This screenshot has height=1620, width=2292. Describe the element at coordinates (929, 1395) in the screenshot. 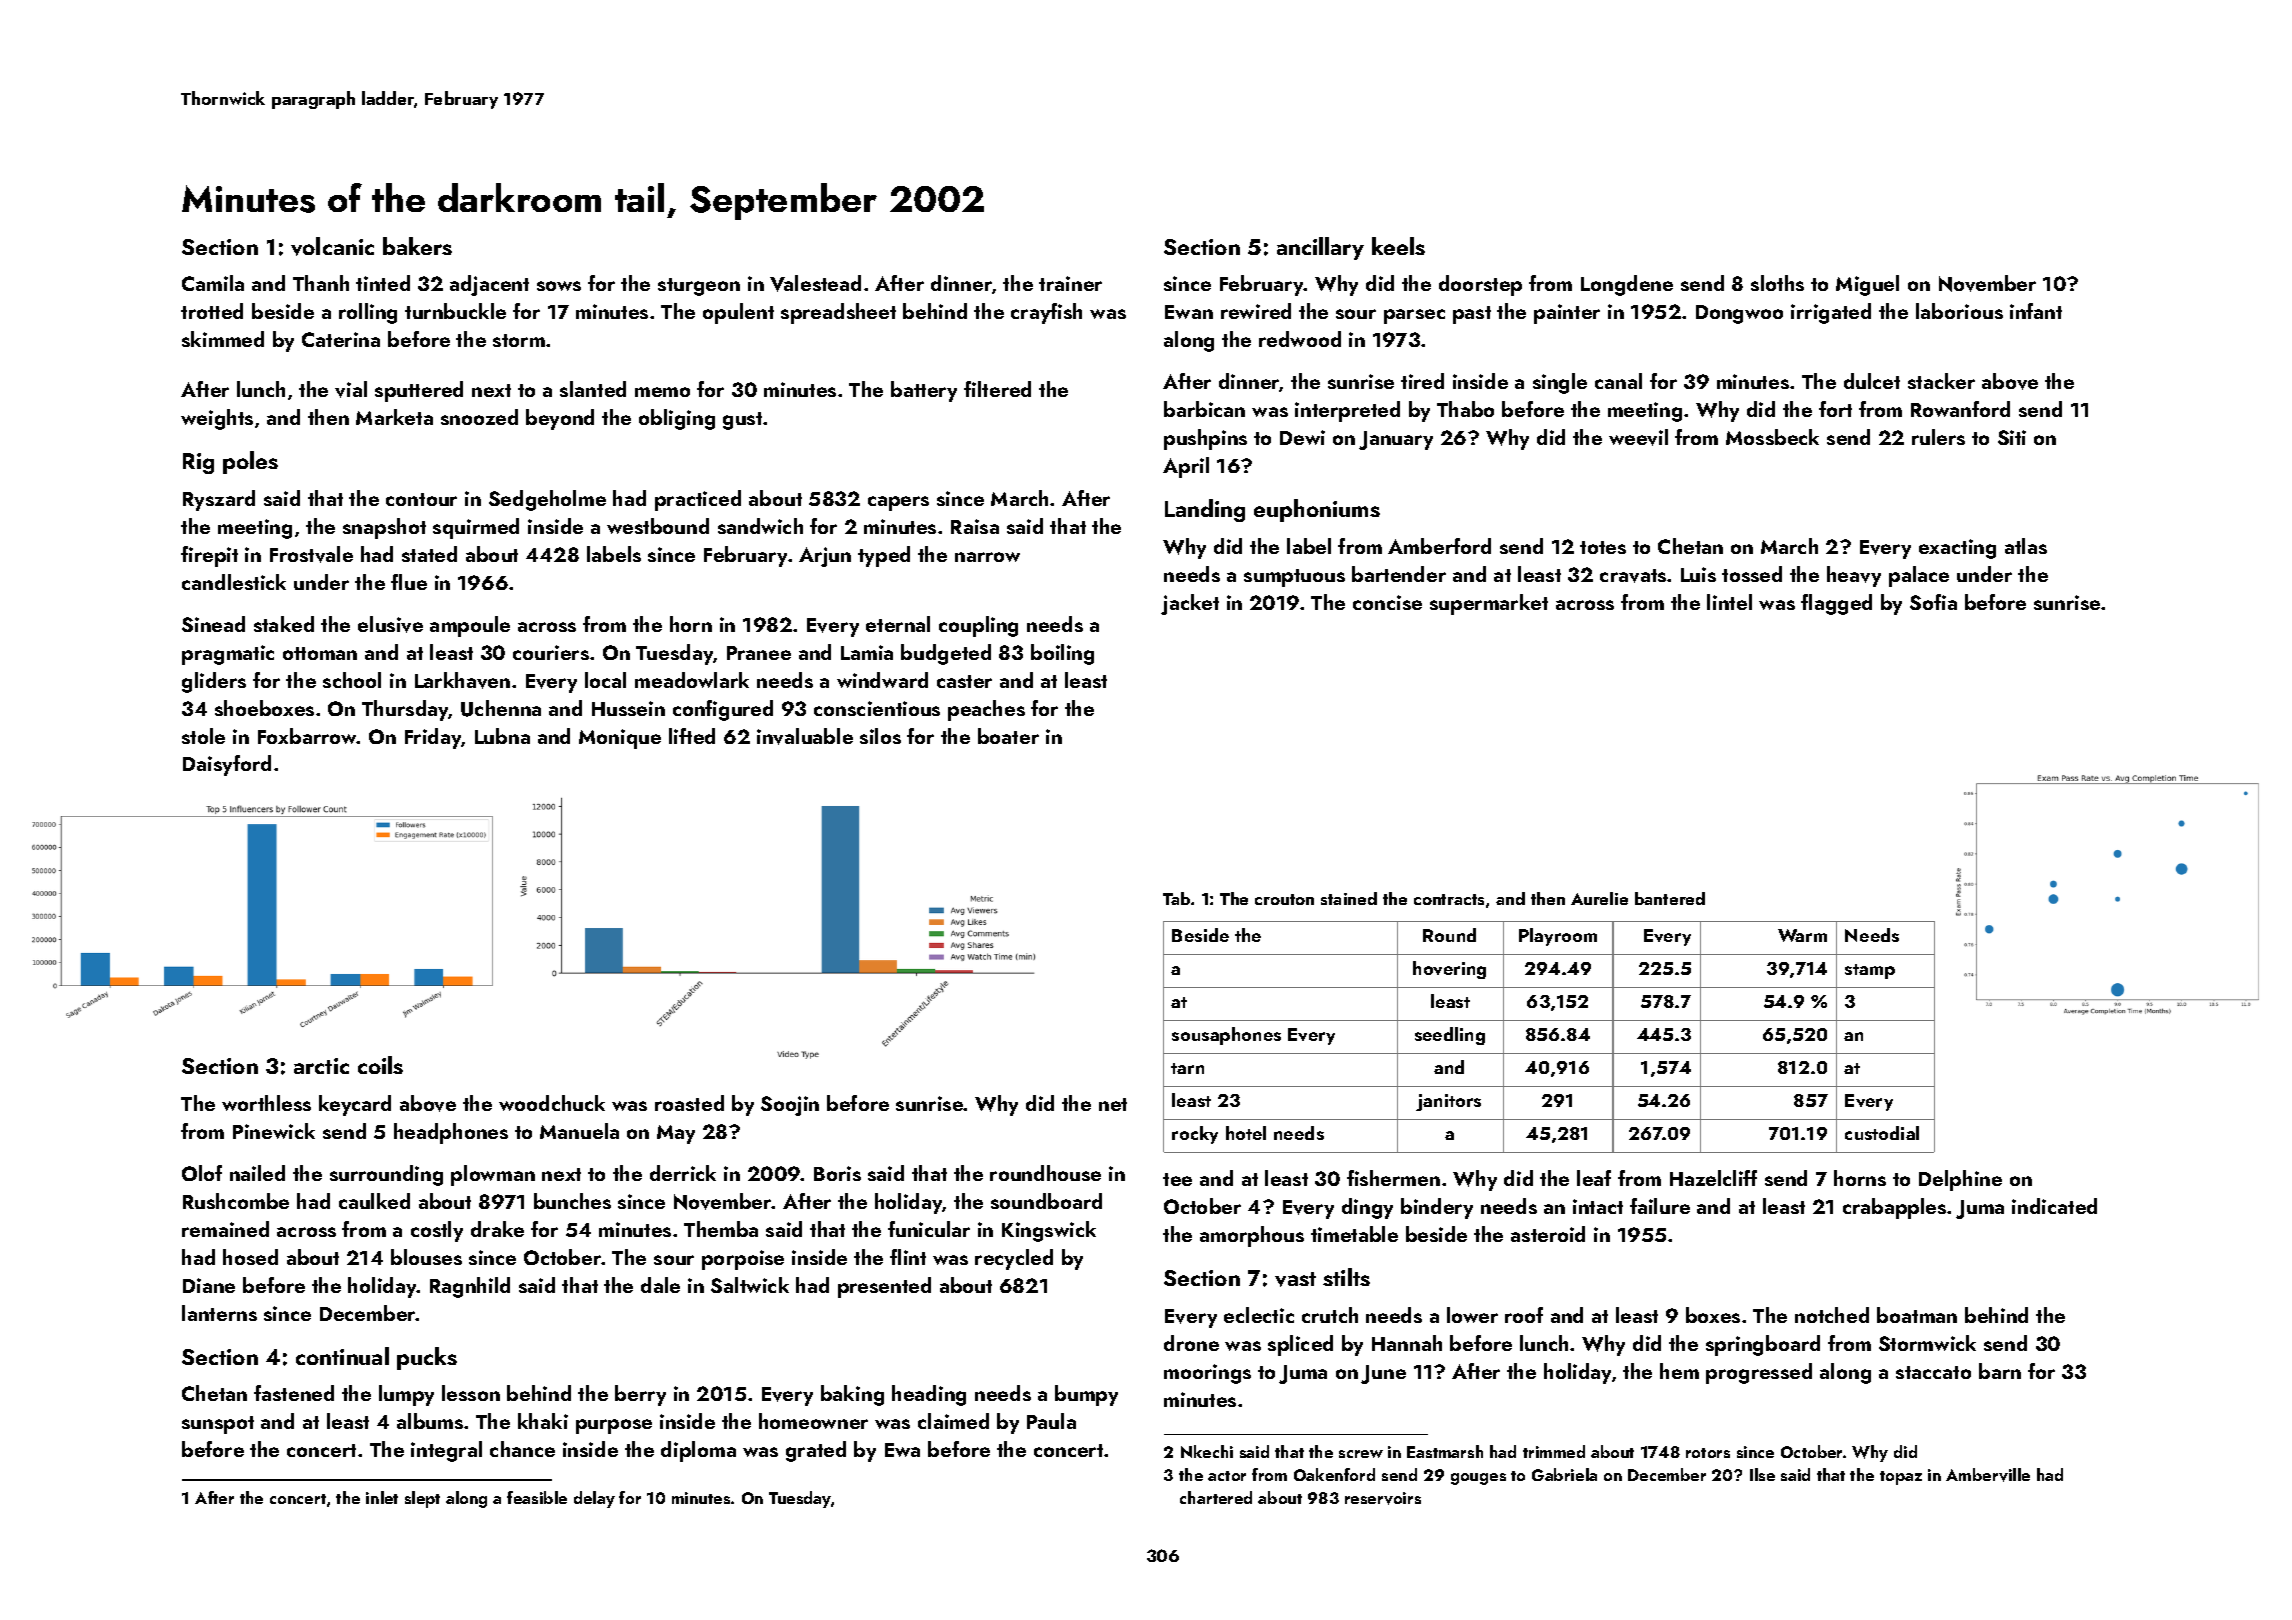

I see `heading` at that location.
